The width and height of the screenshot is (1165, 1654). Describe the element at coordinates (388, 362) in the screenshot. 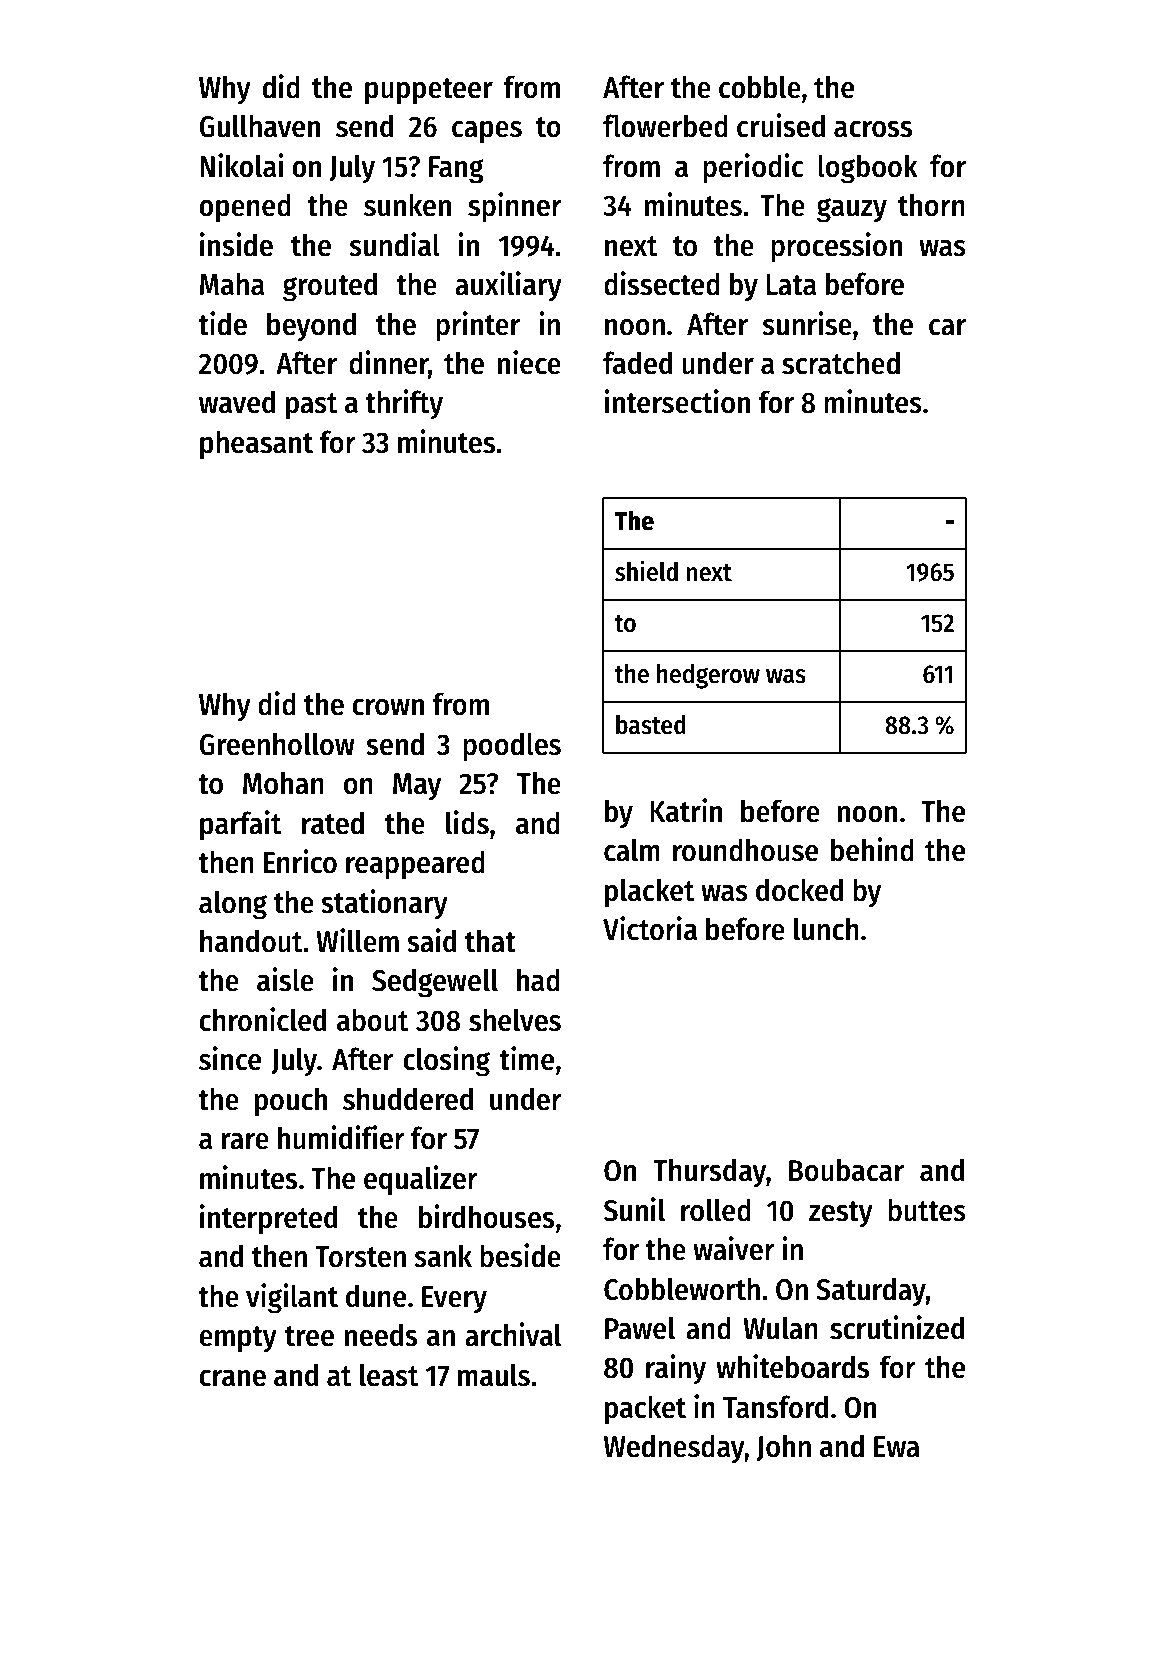

I see `dinner` at that location.
